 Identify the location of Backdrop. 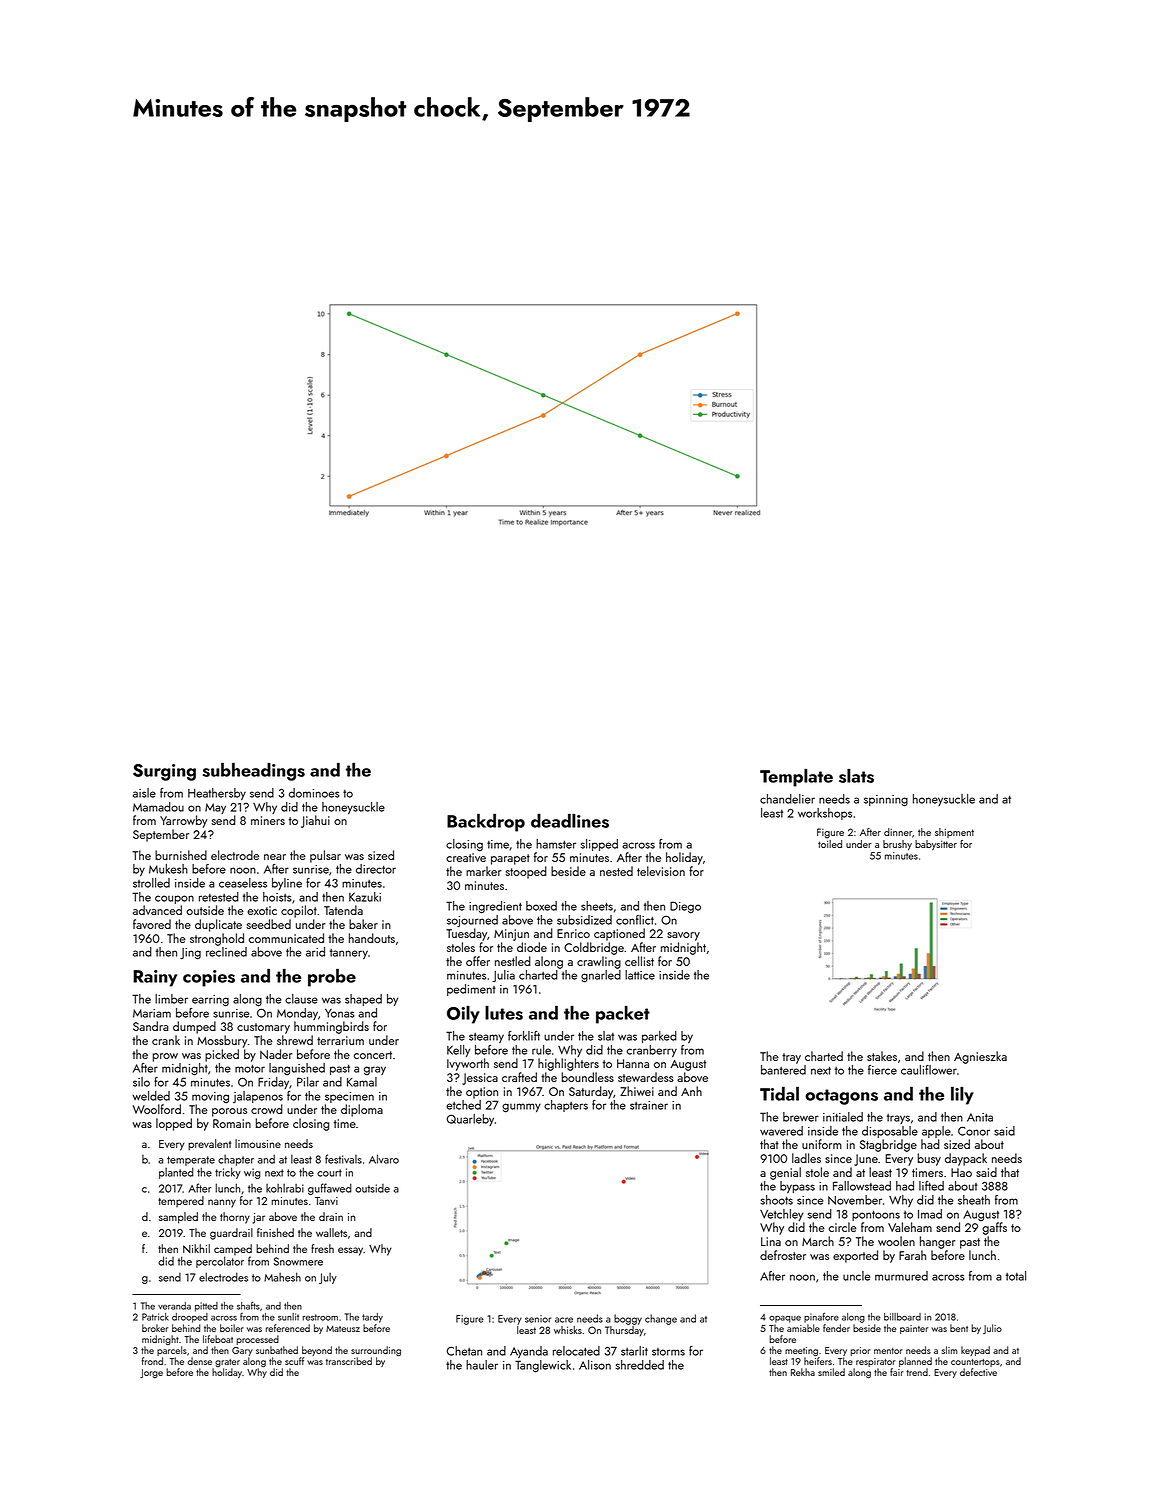
(486, 823).
